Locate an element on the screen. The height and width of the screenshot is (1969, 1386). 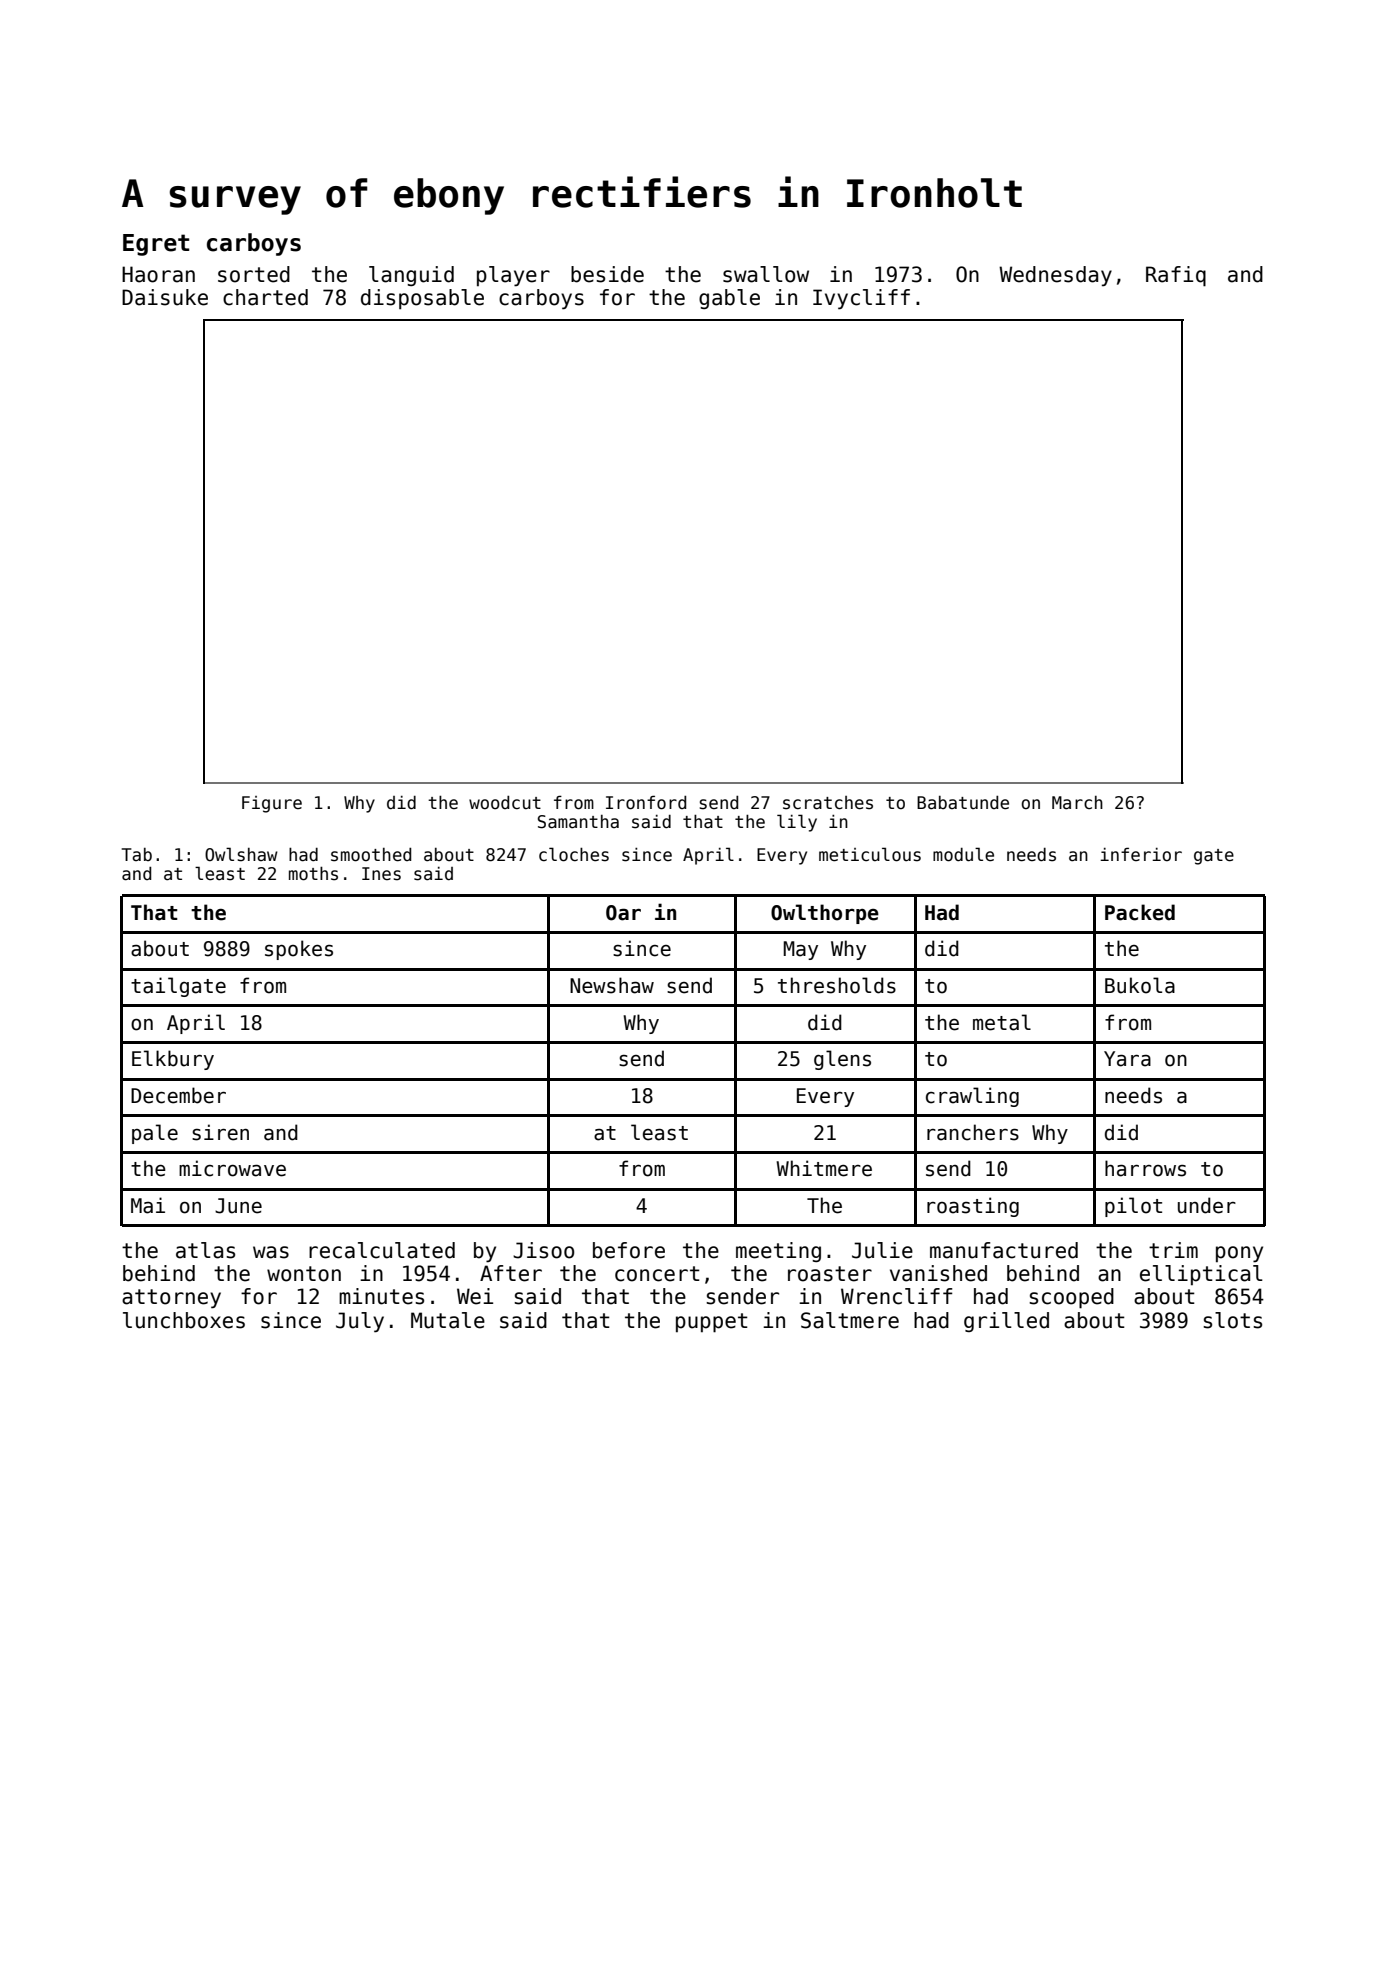
Wednesday is located at coordinates (1055, 276).
